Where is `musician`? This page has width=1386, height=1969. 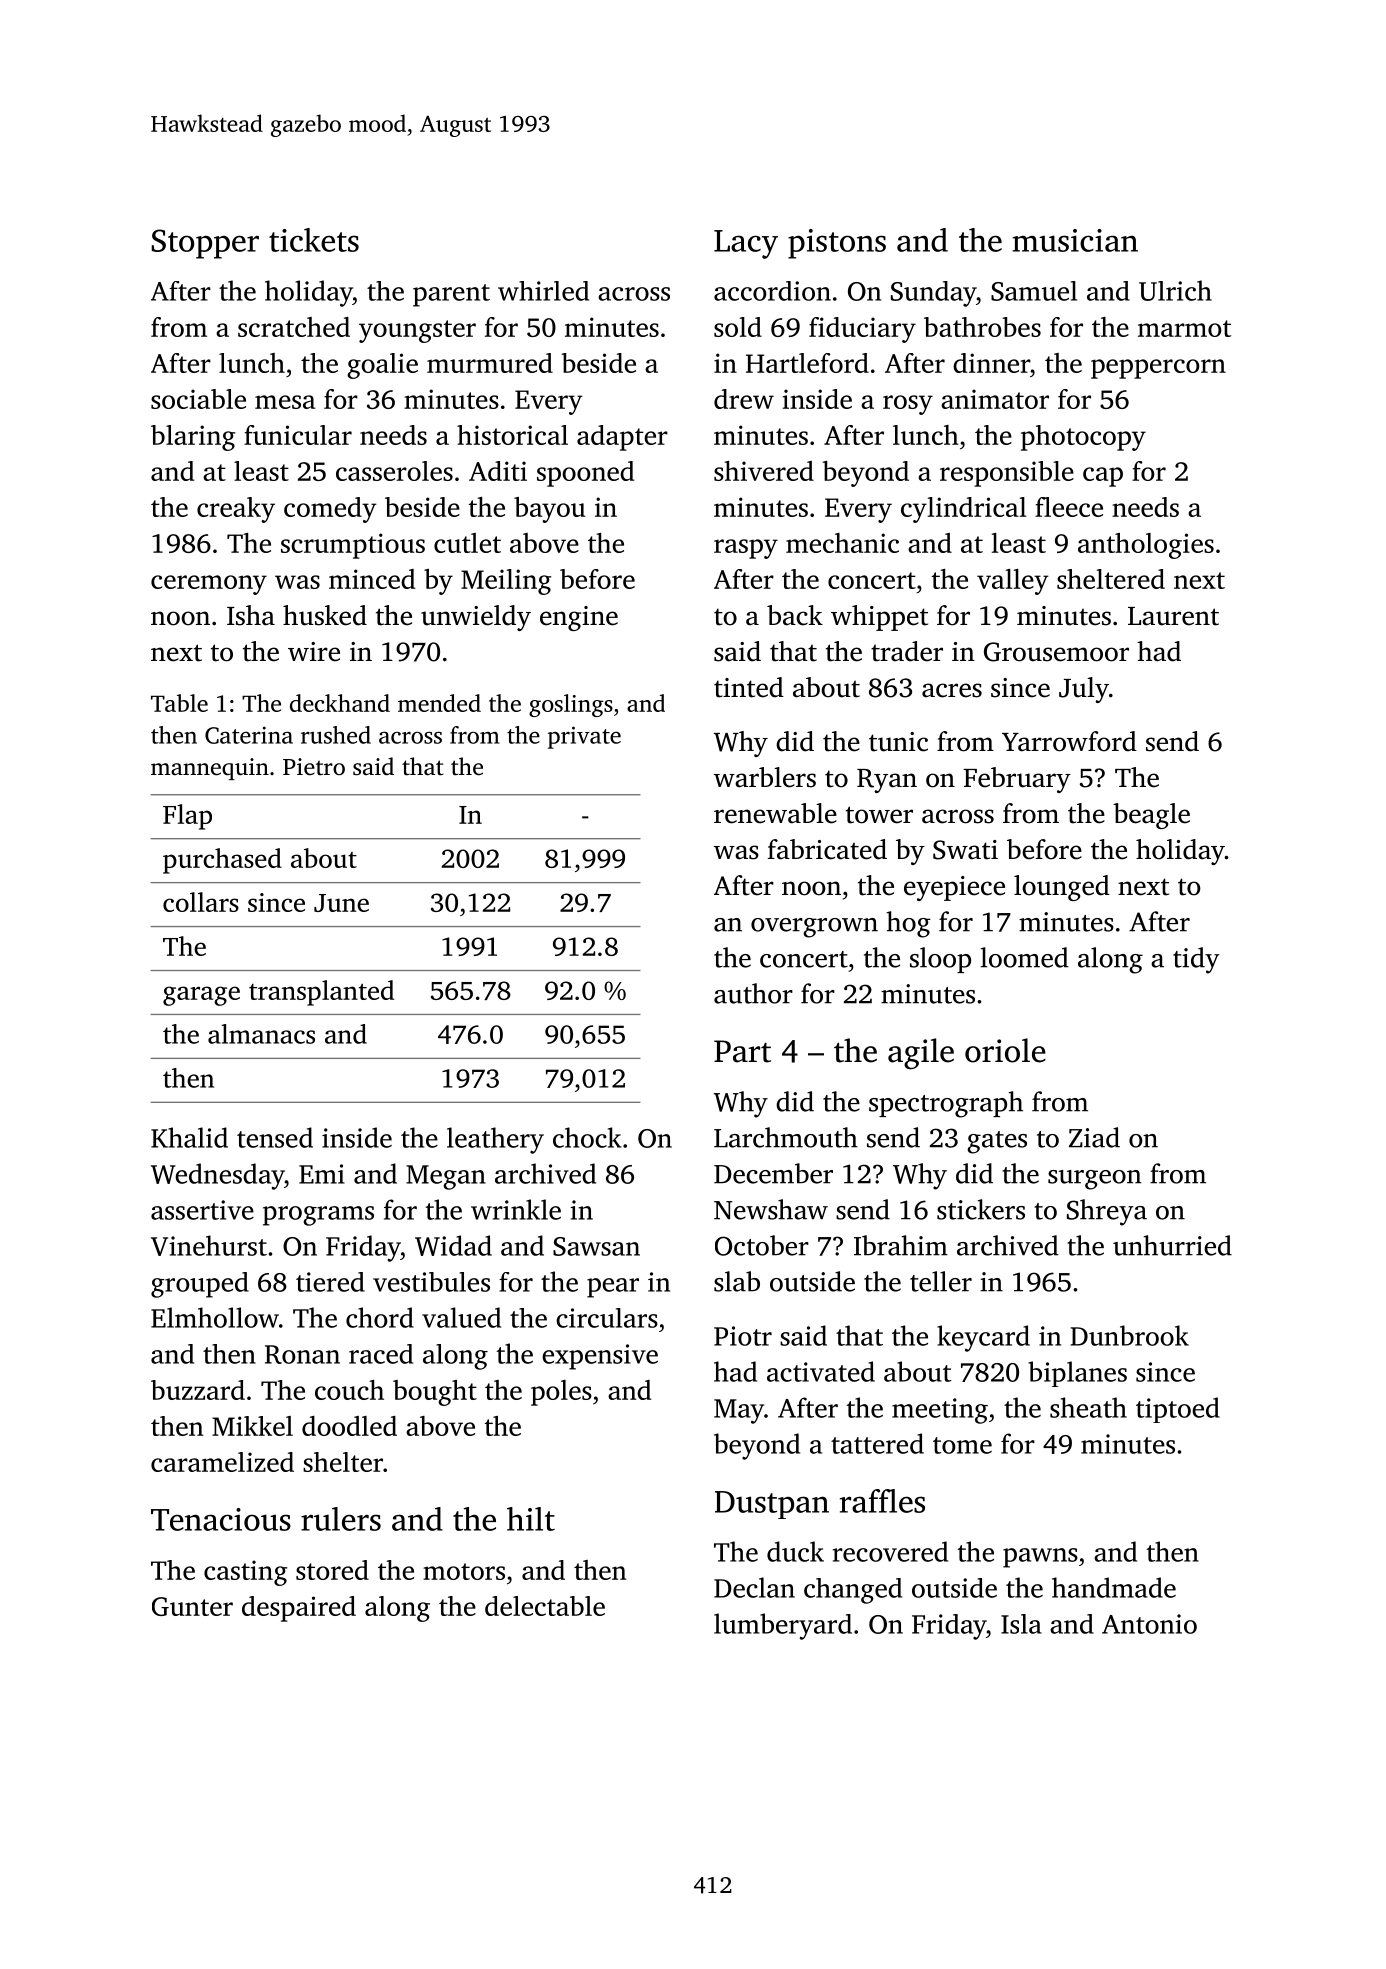 musician is located at coordinates (1075, 240).
